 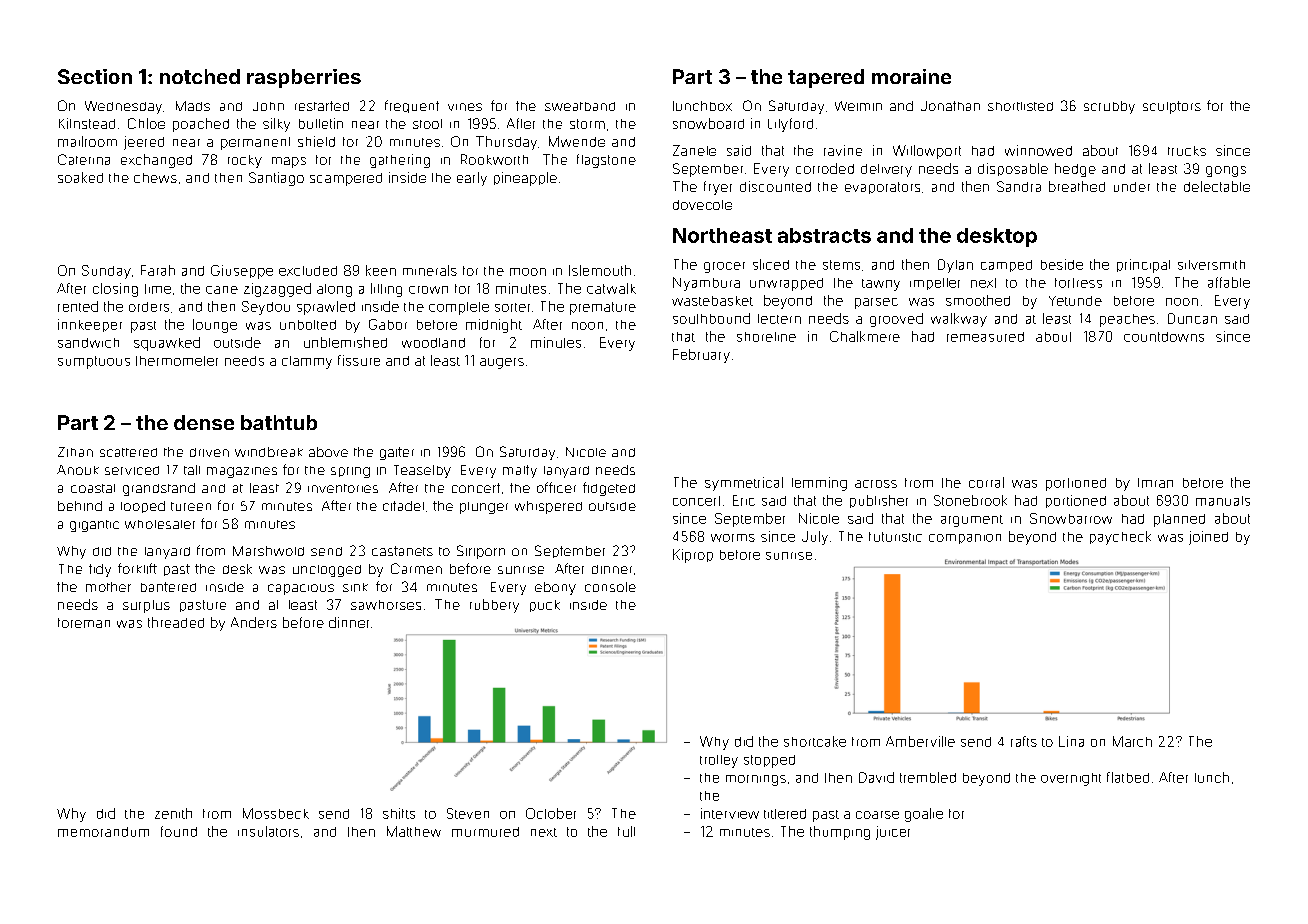 What do you see at coordinates (1020, 106) in the image?
I see `shortlisted` at bounding box center [1020, 106].
